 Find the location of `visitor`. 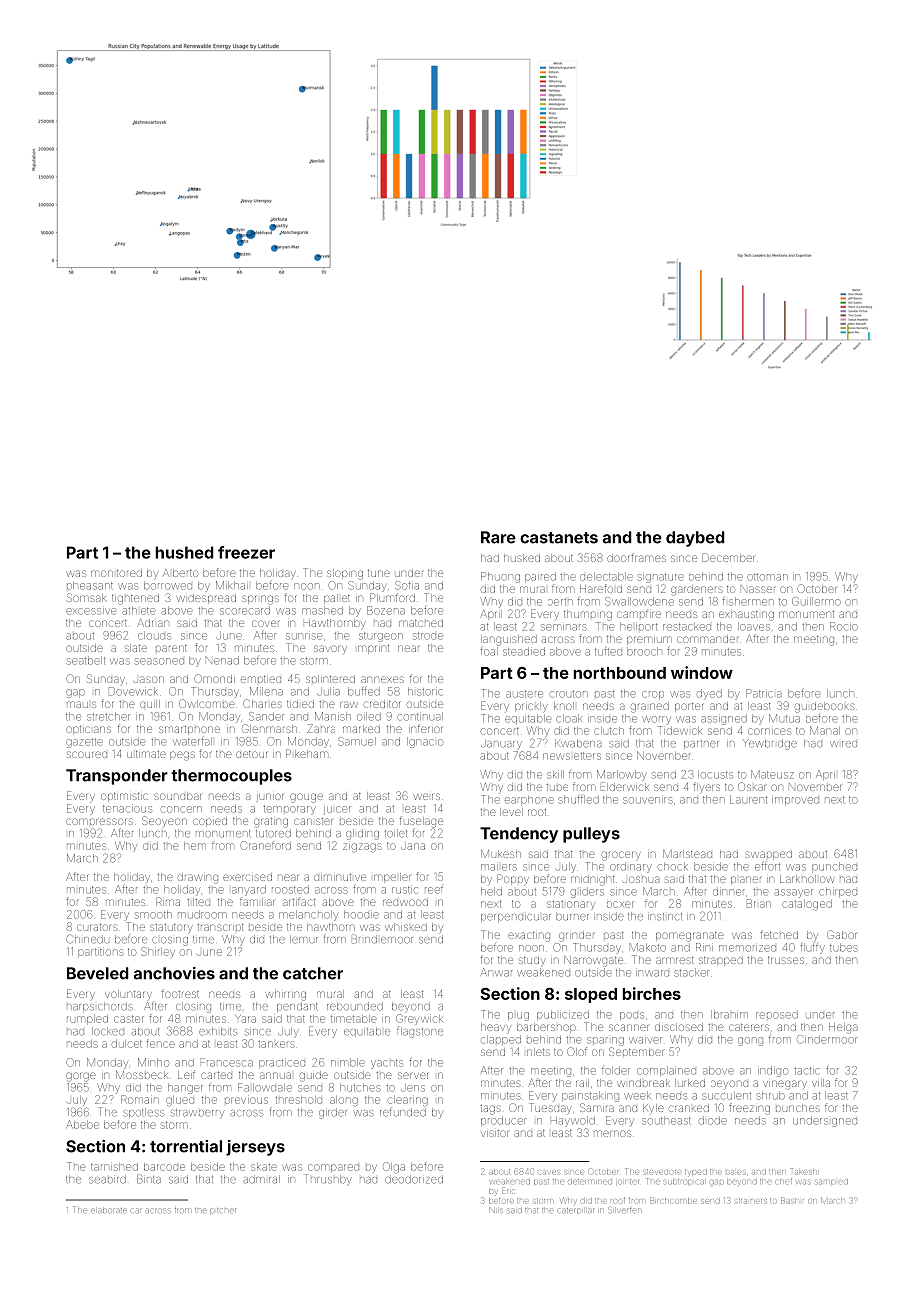

visitor is located at coordinates (495, 1133).
